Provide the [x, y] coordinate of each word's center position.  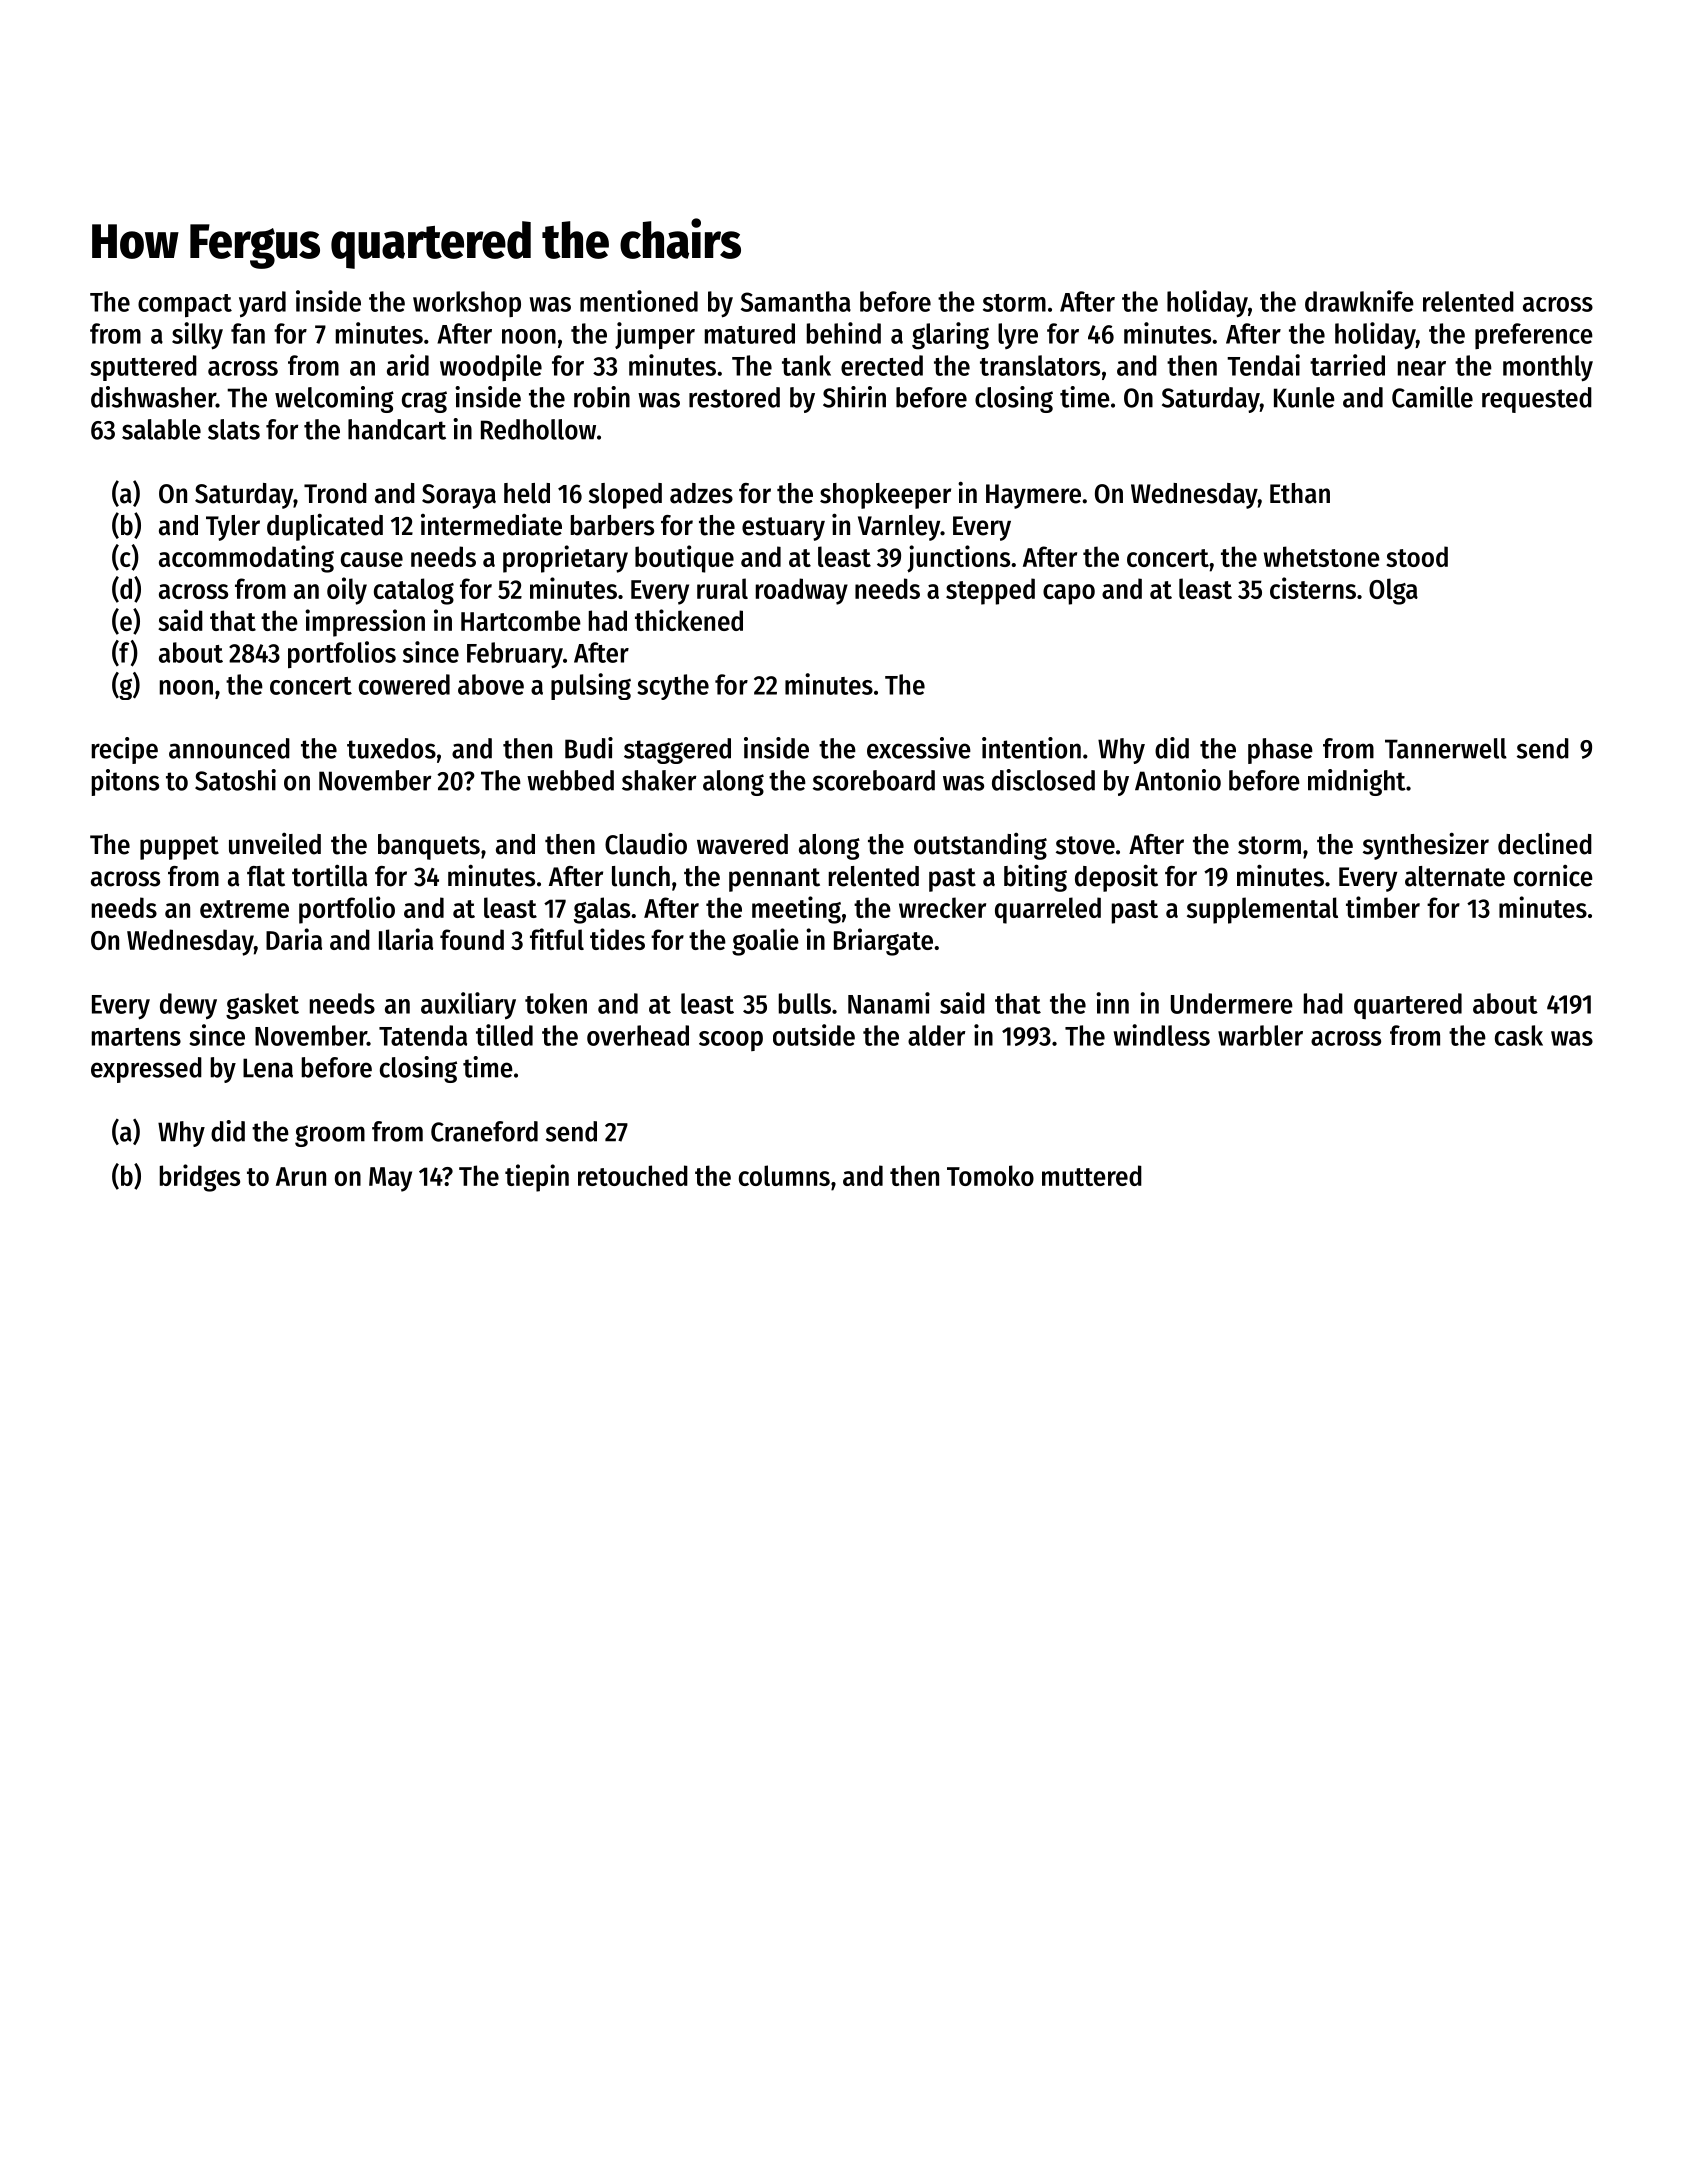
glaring [950, 336]
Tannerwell [1446, 748]
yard [262, 304]
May [390, 1179]
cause [372, 559]
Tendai [1263, 365]
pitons [125, 782]
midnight [1357, 782]
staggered [677, 751]
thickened [689, 620]
